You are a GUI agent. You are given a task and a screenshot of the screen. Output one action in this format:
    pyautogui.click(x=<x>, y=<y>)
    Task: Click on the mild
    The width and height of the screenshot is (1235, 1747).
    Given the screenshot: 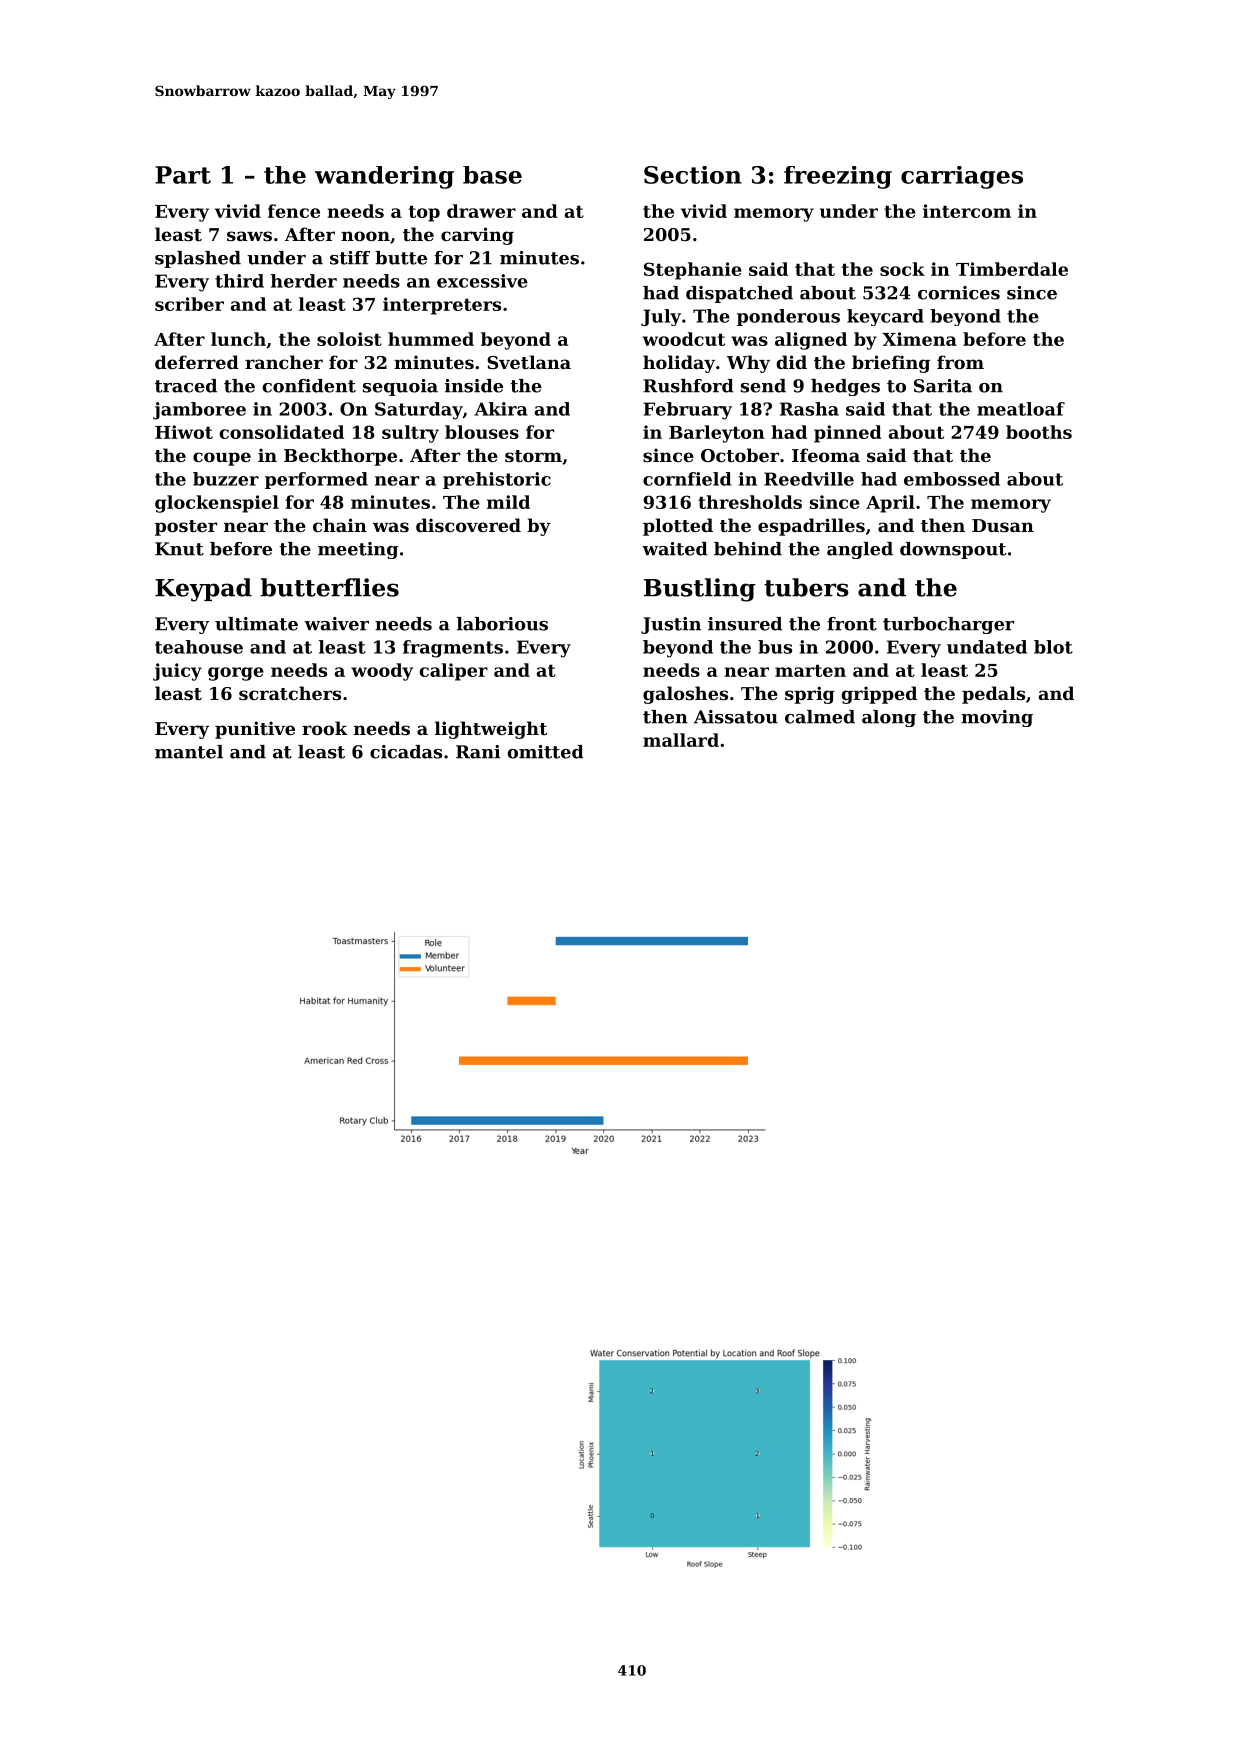 What is the action you would take?
    pyautogui.click(x=508, y=502)
